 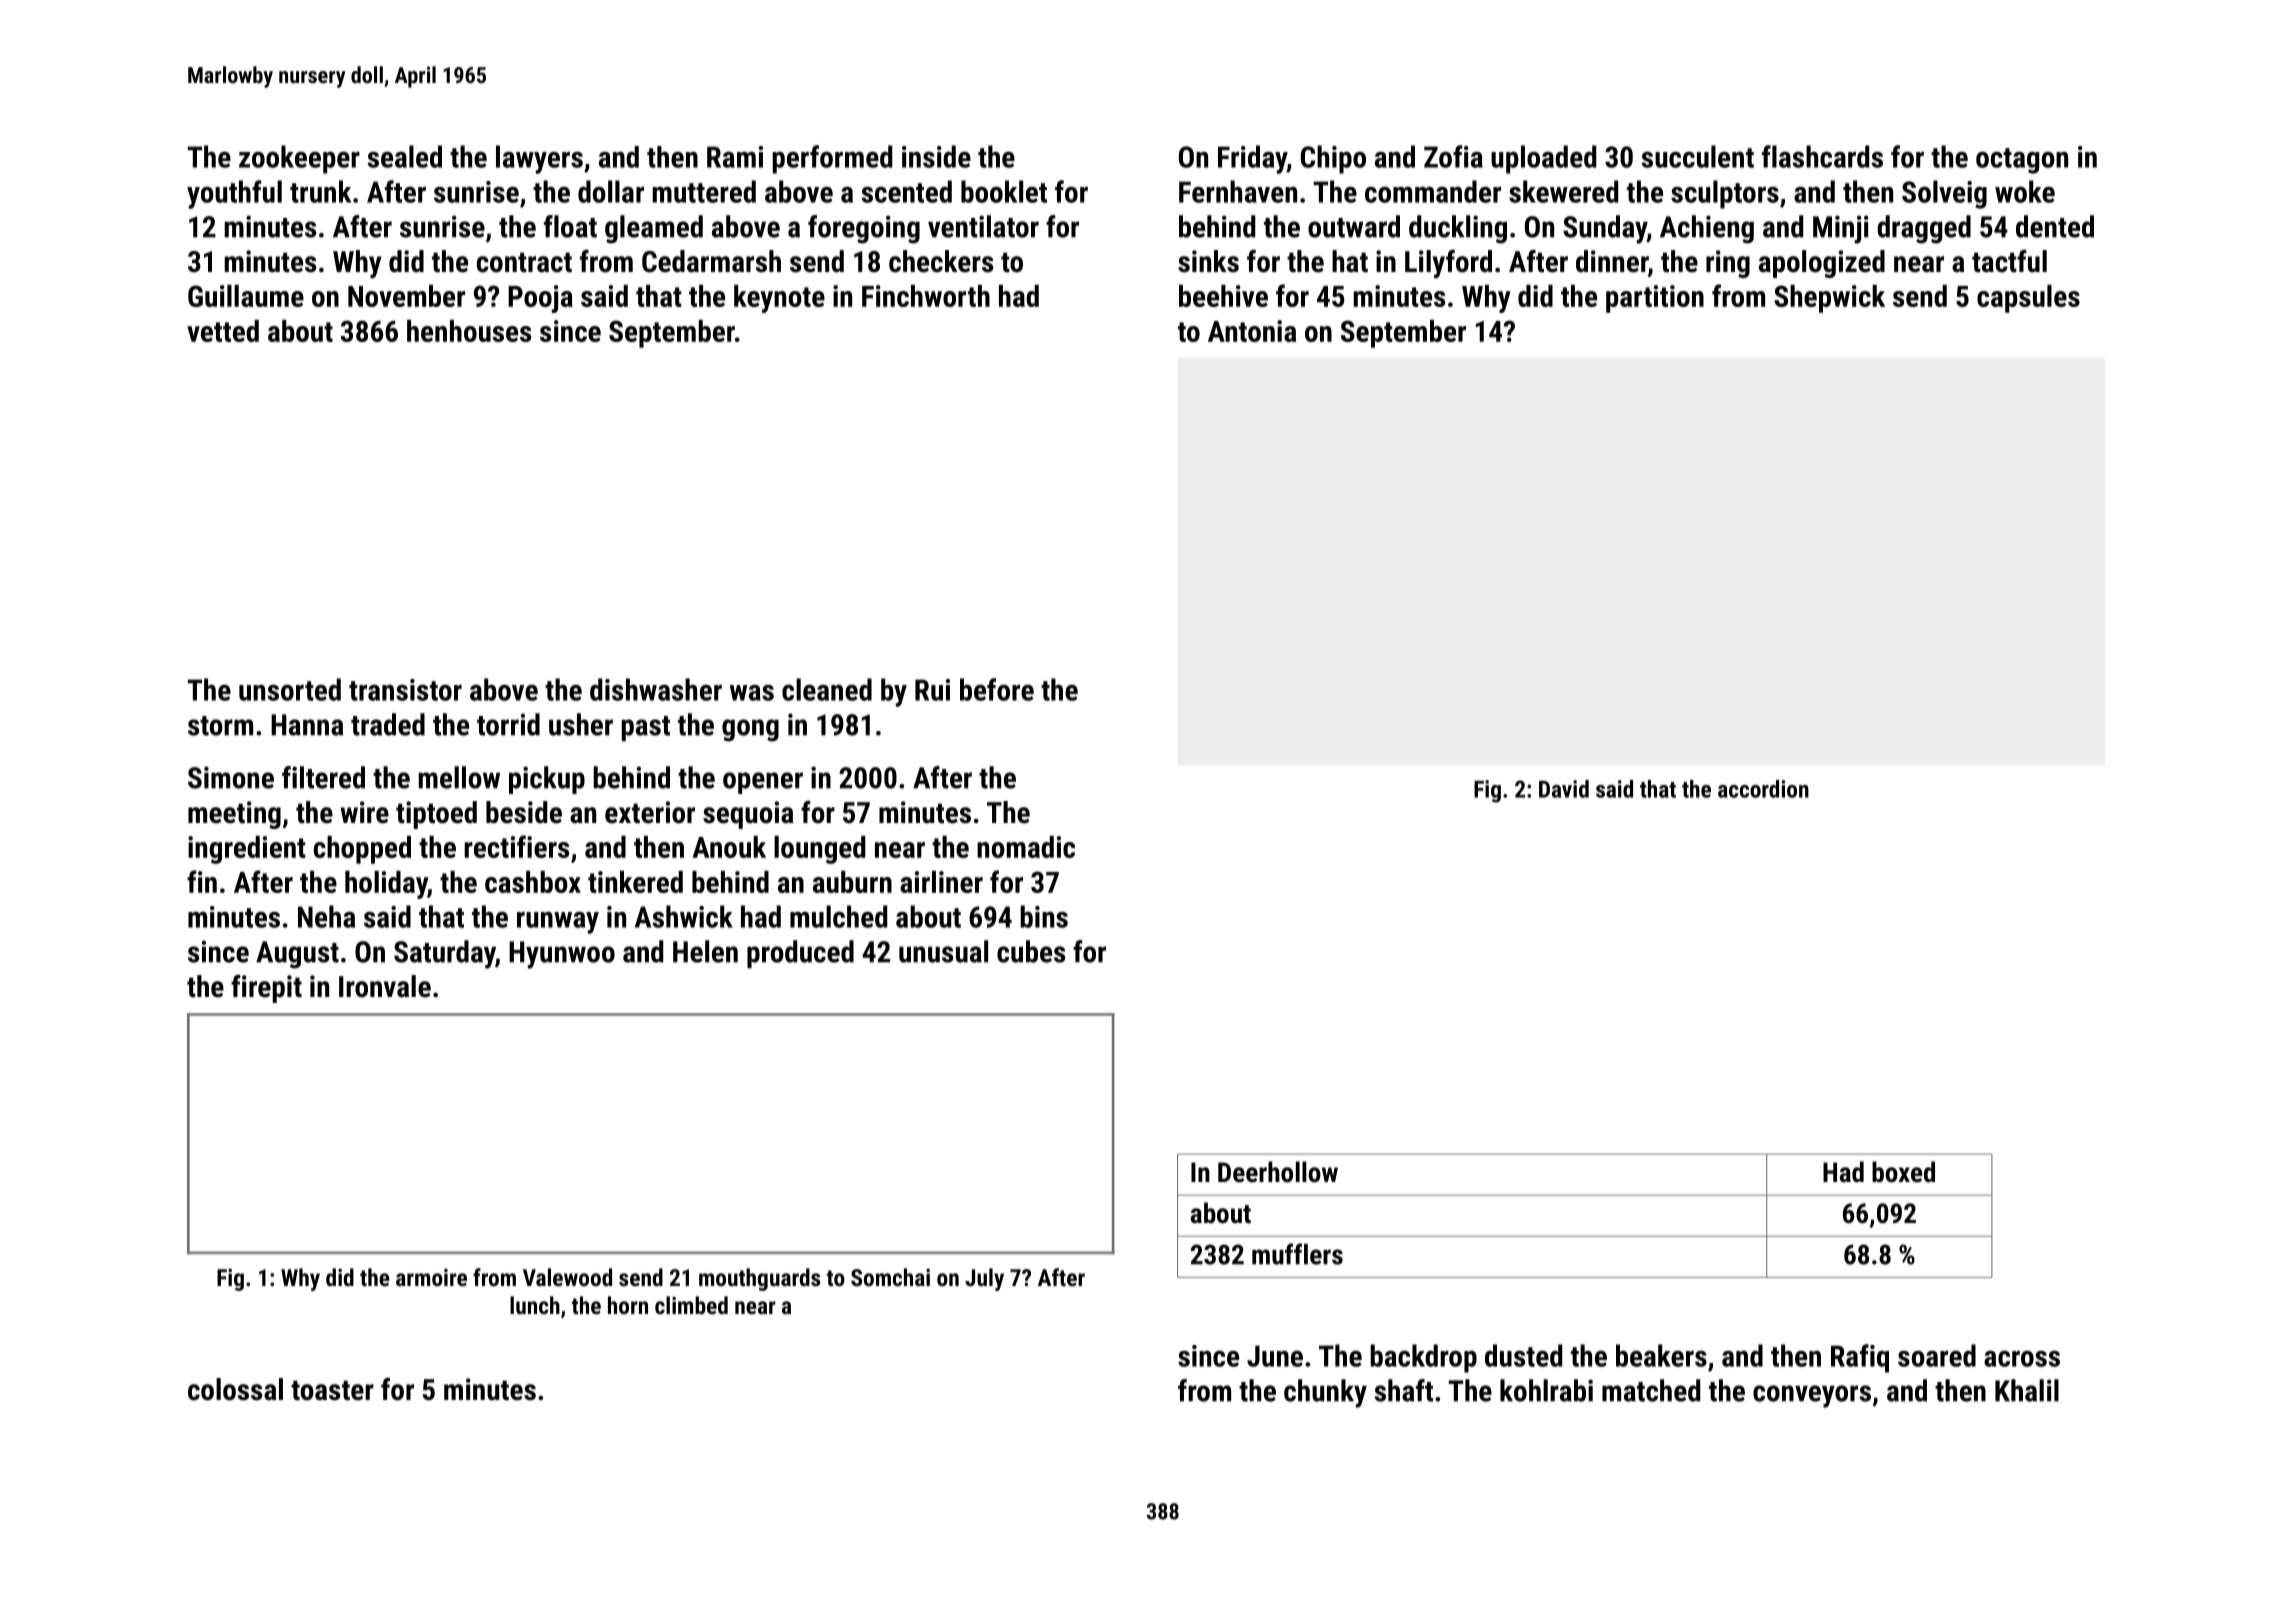 I want to click on Ironvale, so click(x=385, y=986).
